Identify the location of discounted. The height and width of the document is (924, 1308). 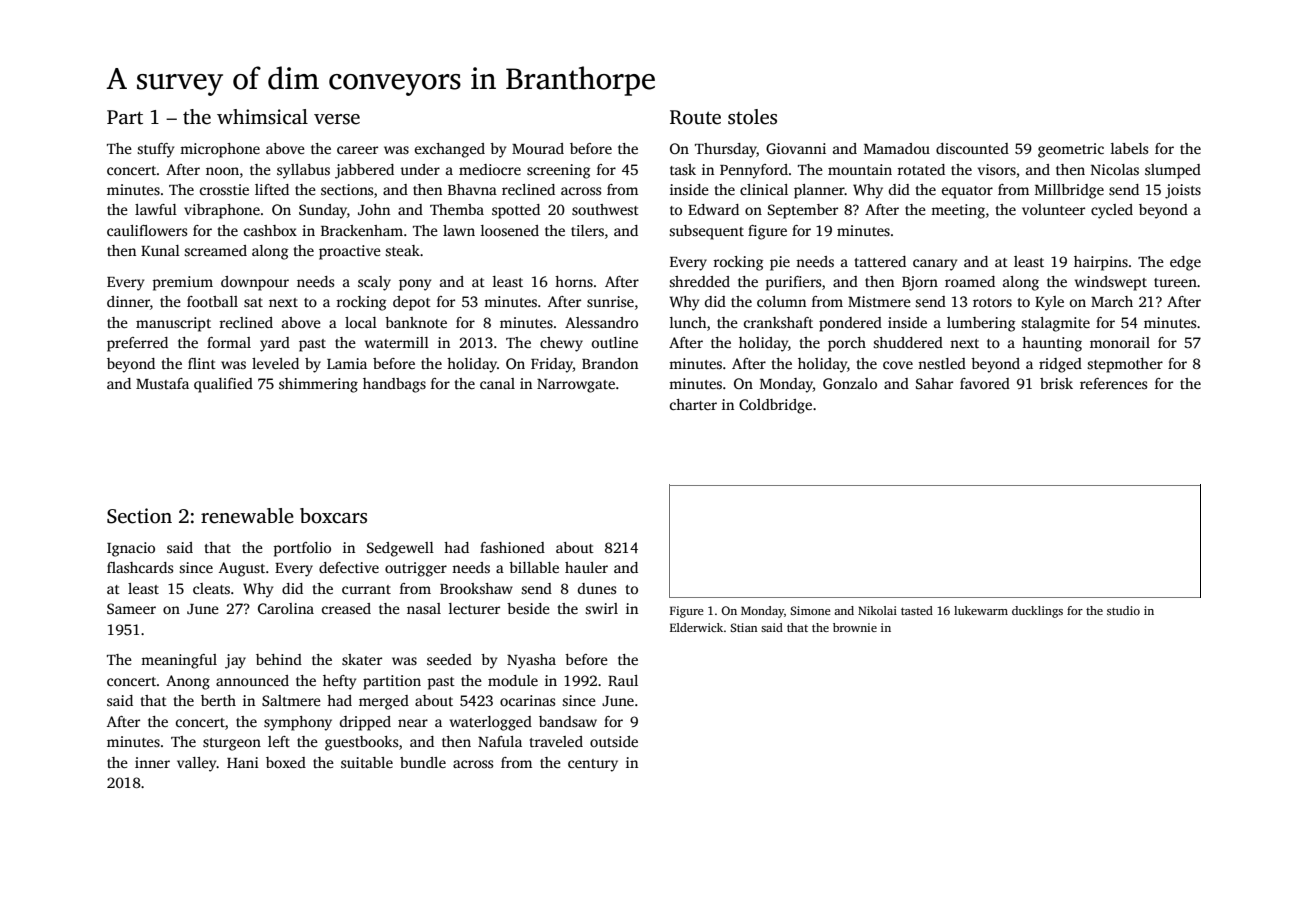
(972, 148).
